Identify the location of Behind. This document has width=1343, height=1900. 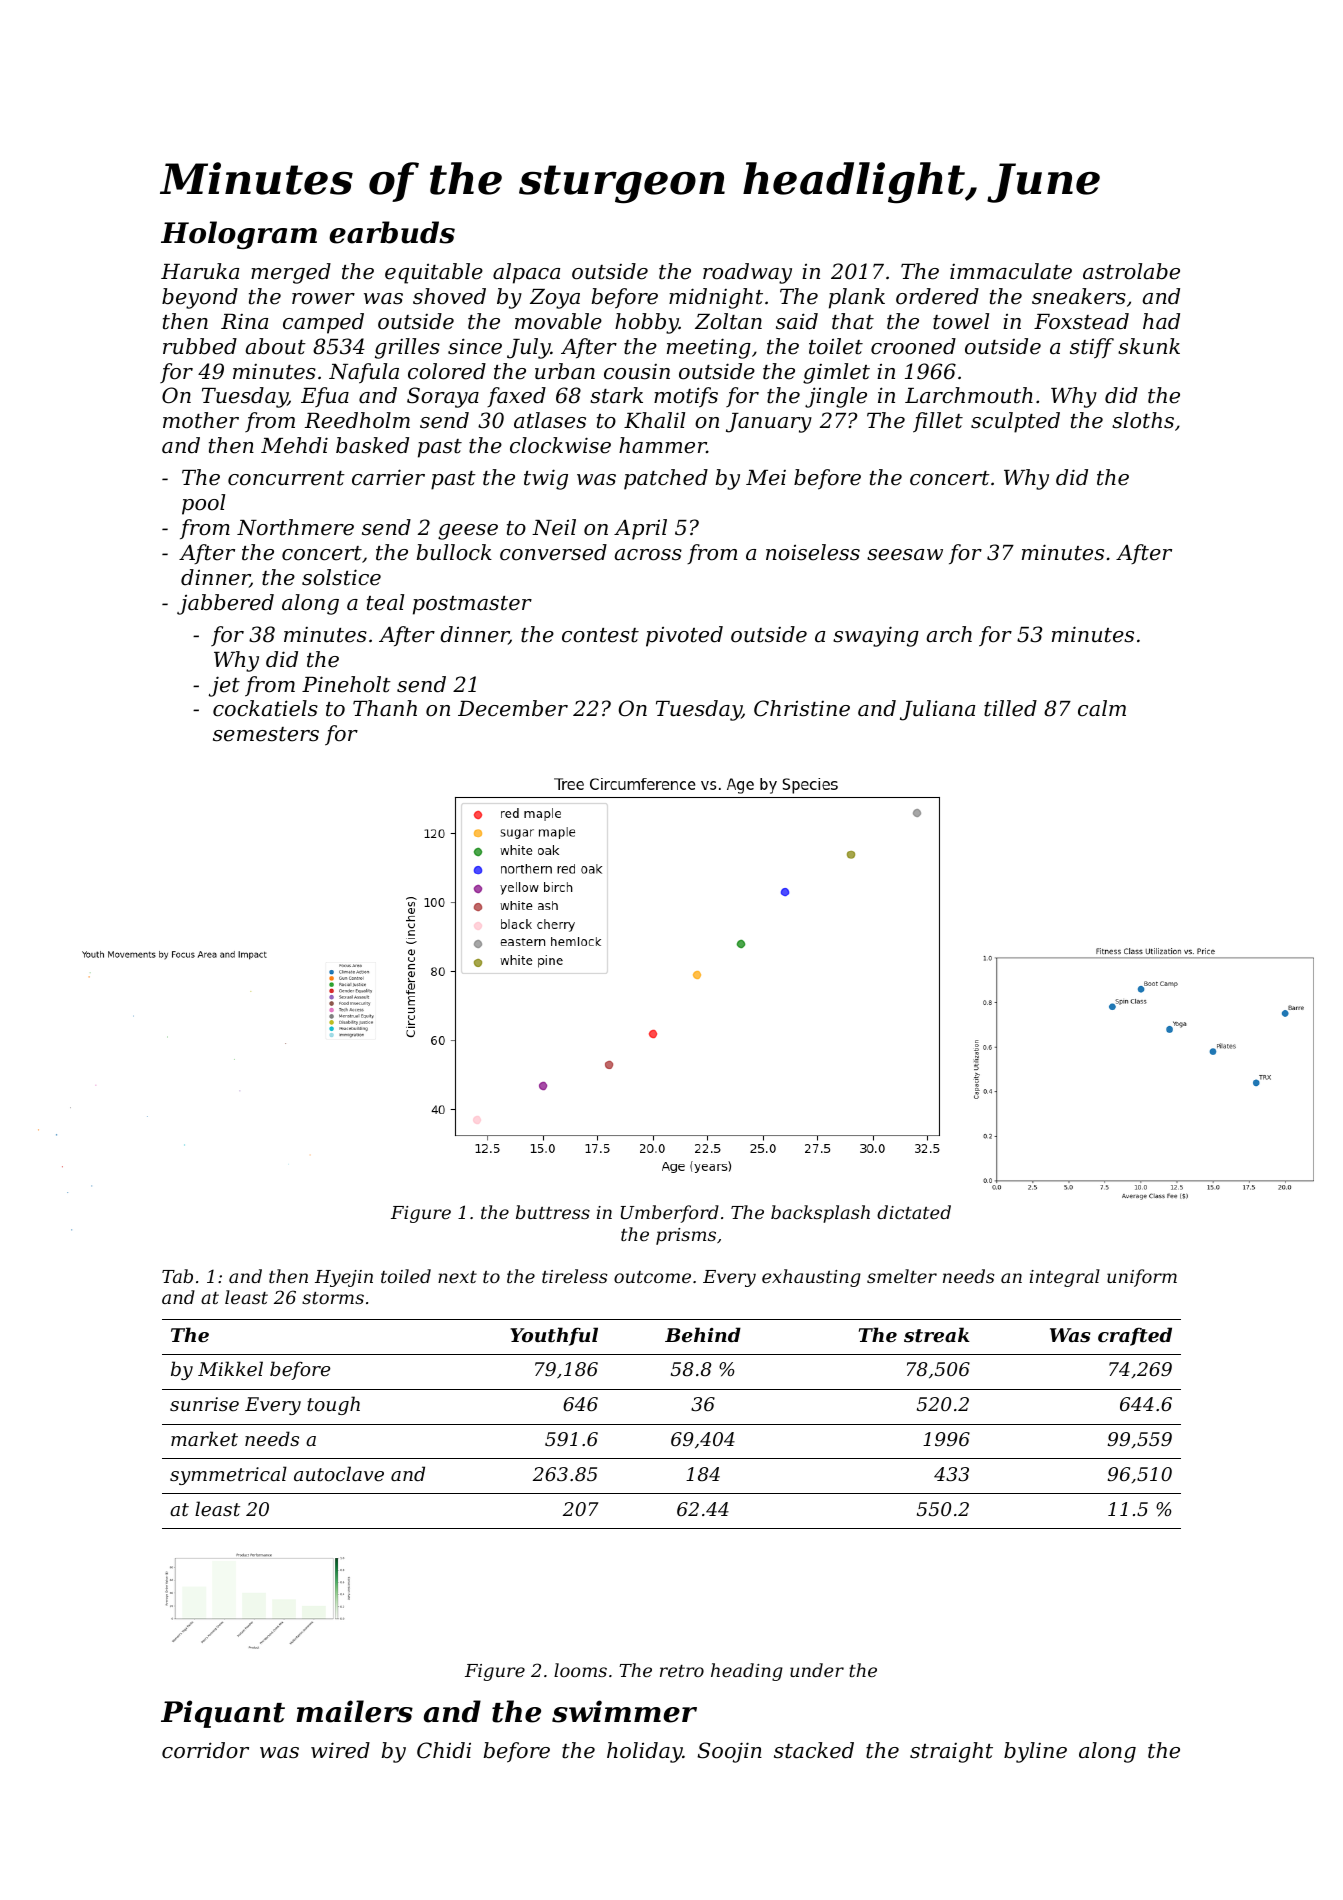
(703, 1334).
